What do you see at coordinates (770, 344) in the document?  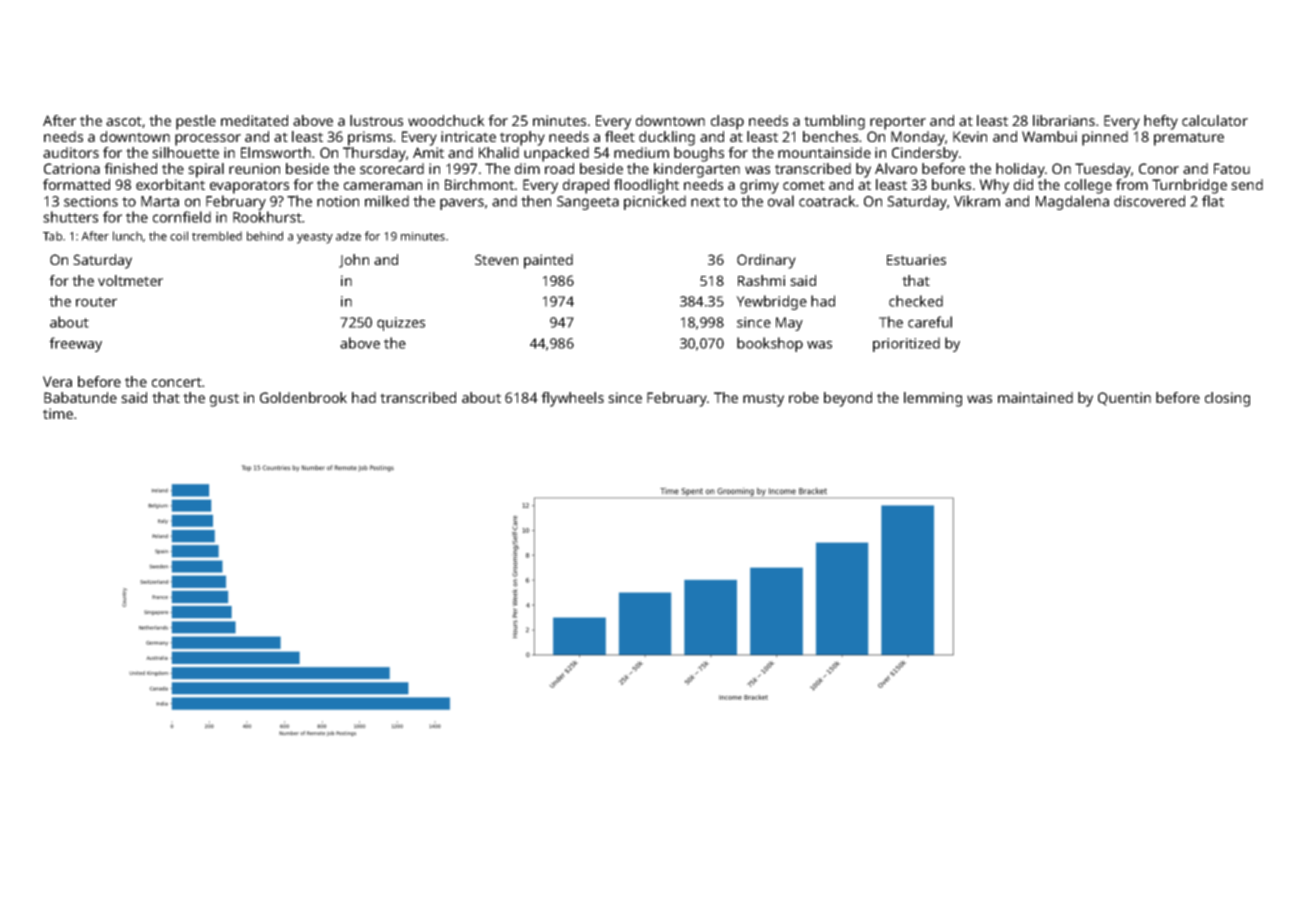 I see `bookshop` at bounding box center [770, 344].
